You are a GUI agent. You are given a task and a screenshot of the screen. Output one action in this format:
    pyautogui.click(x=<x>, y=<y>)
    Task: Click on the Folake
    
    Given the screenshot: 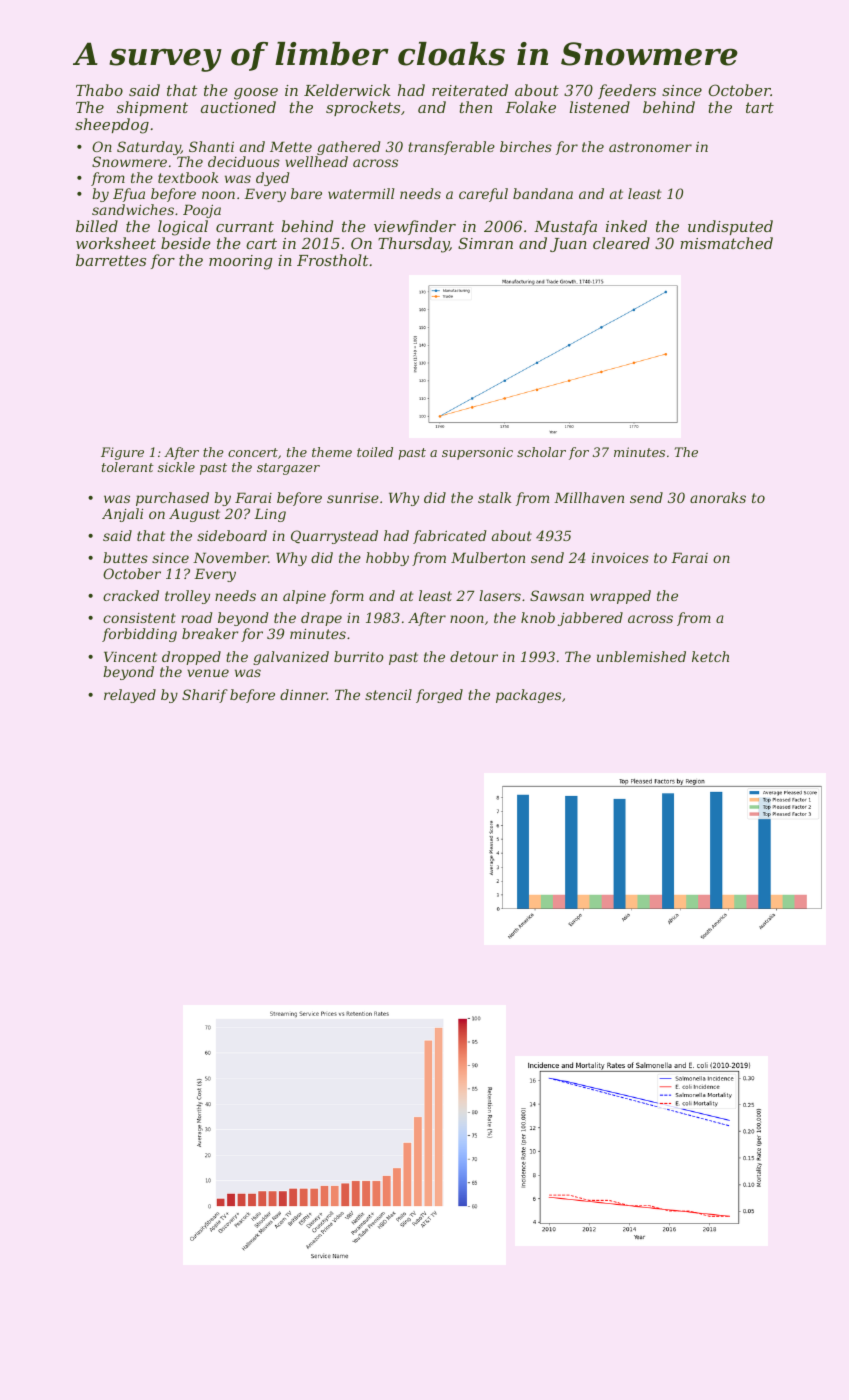 What is the action you would take?
    pyautogui.click(x=530, y=107)
